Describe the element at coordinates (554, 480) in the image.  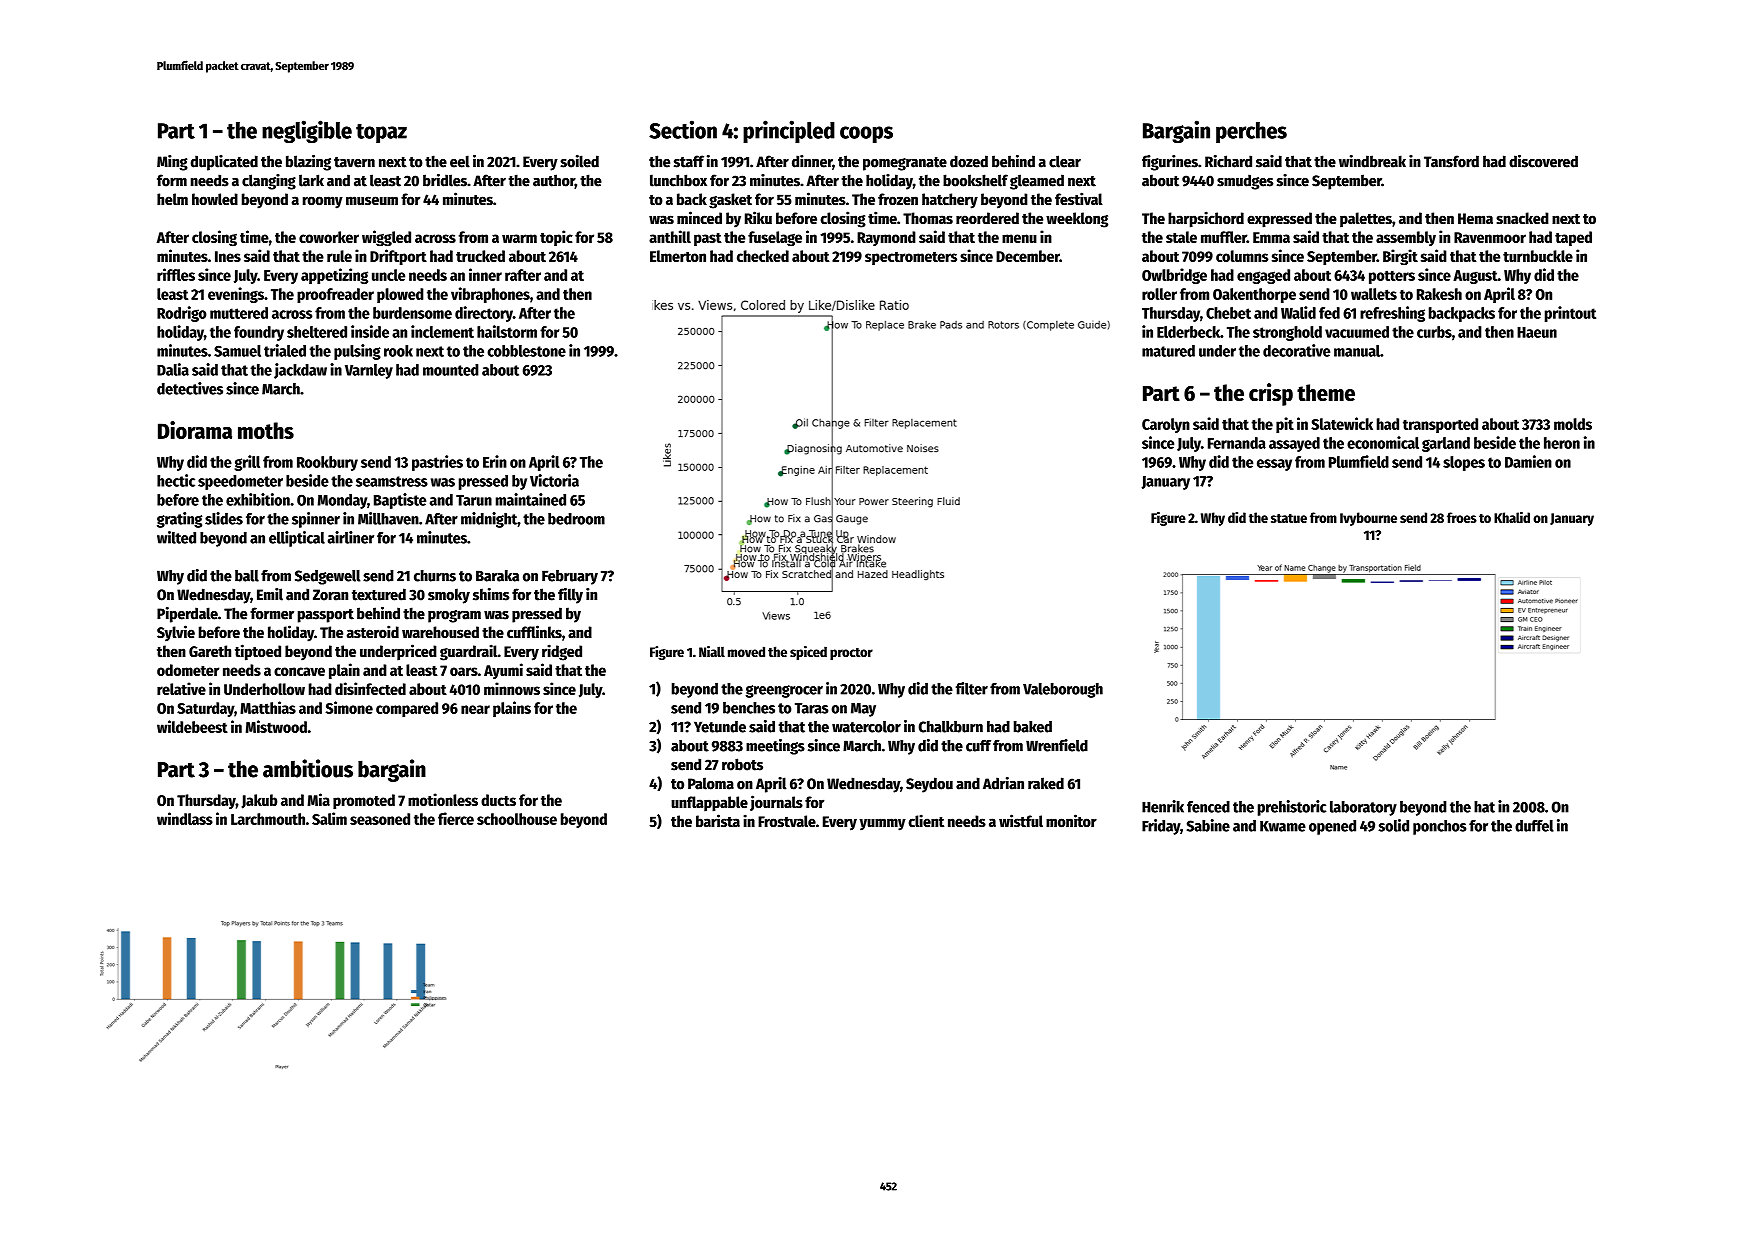
I see `Victoria` at that location.
